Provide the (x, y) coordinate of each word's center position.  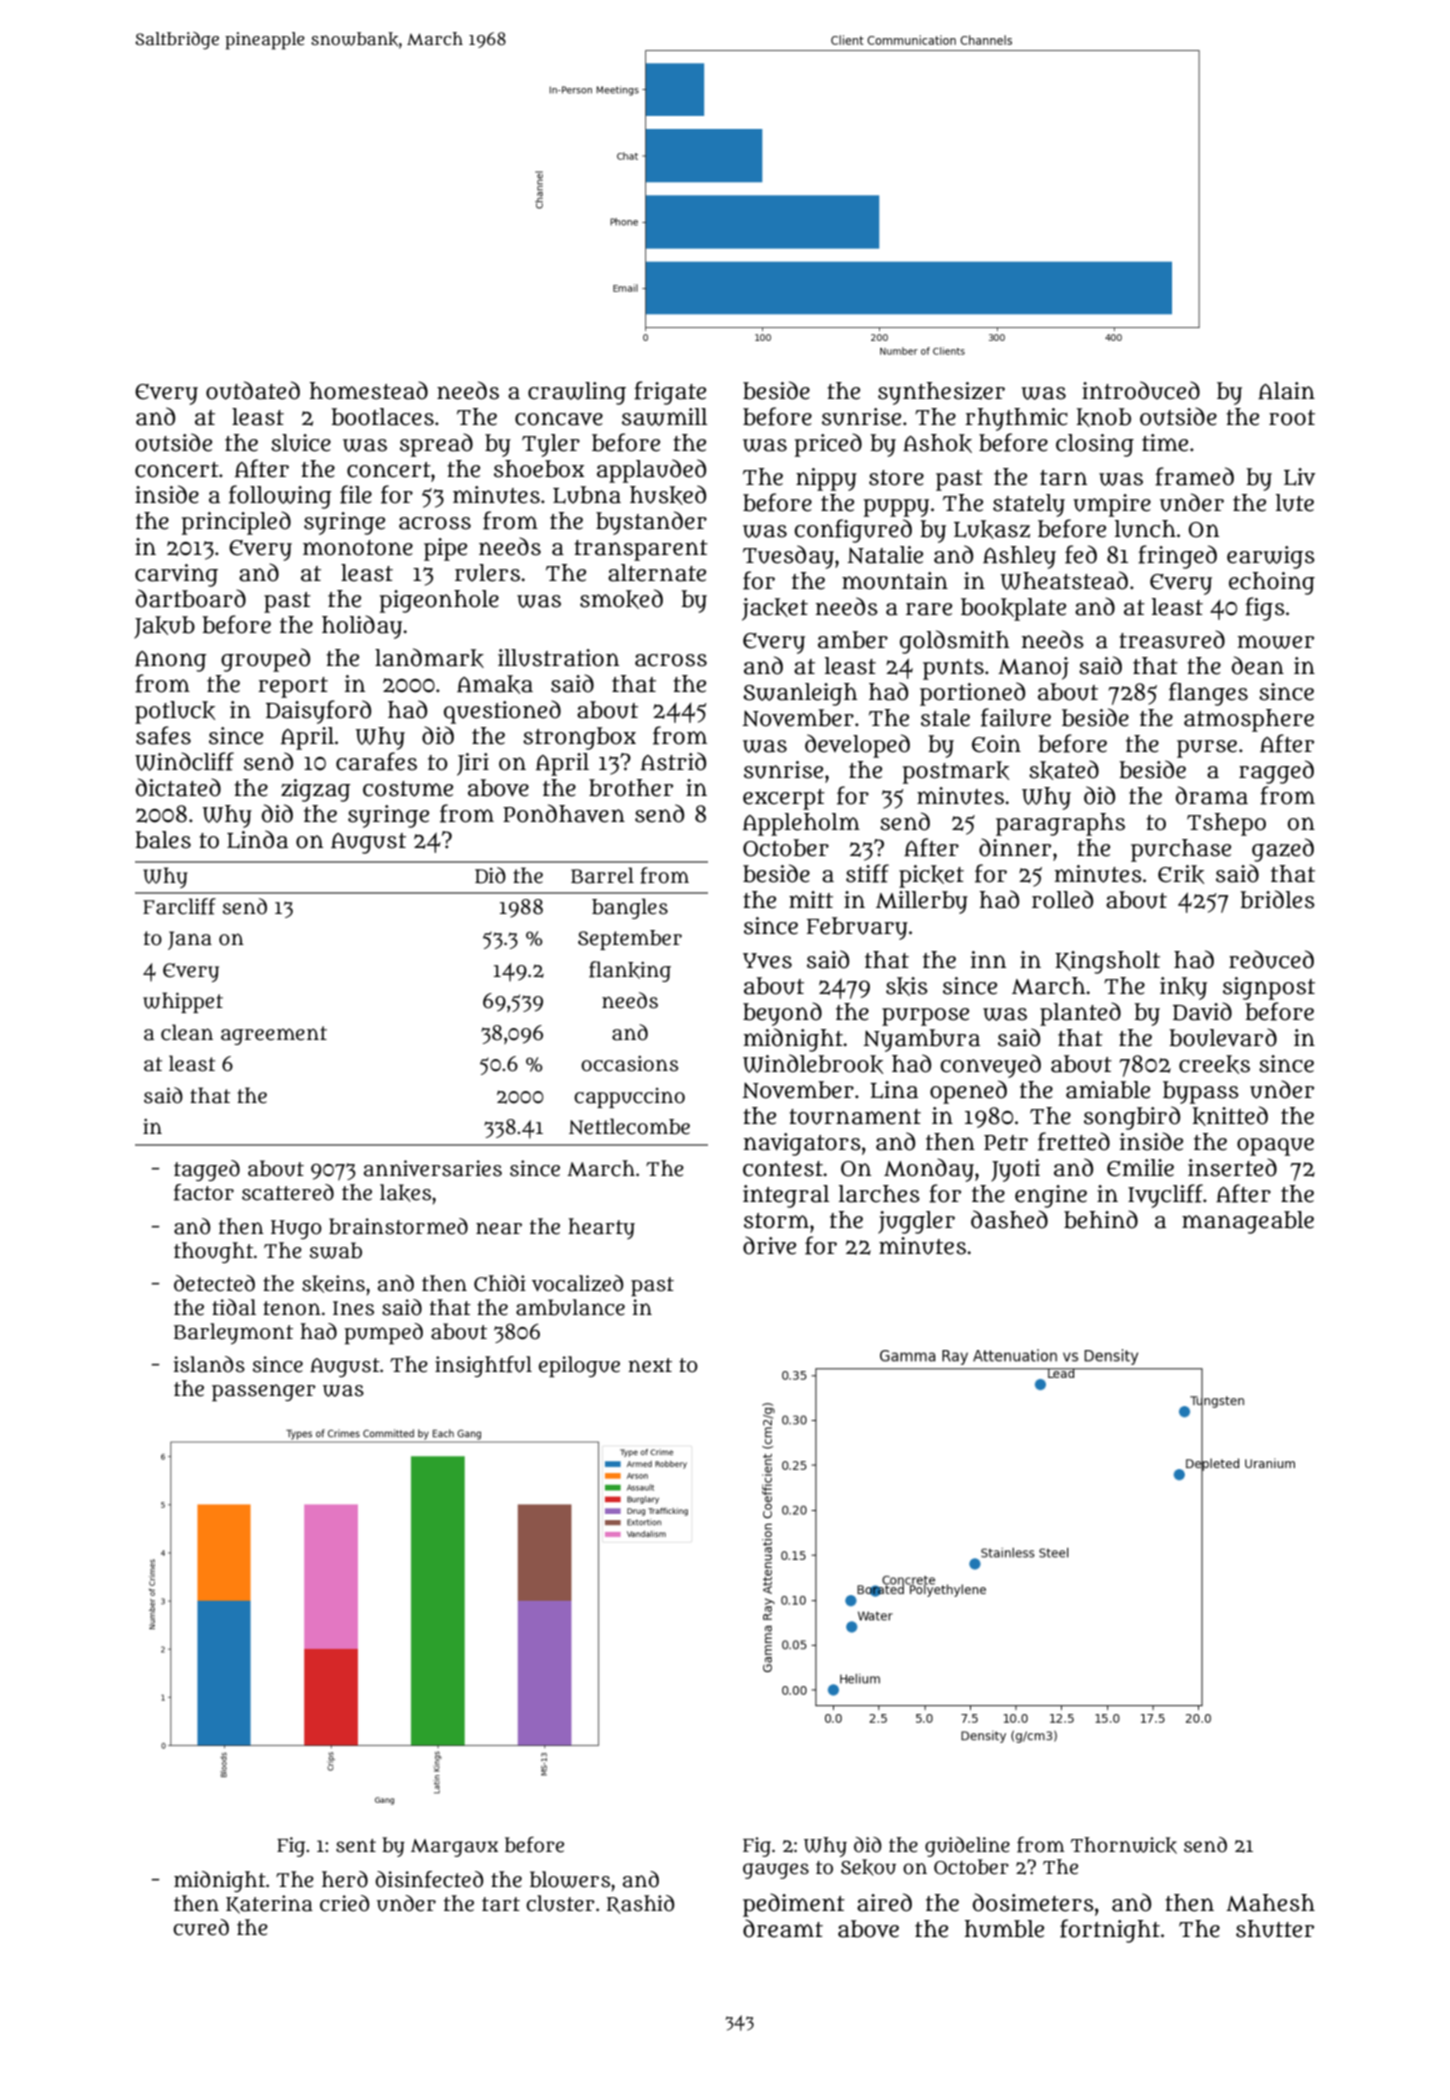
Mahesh (1270, 1903)
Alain (1286, 391)
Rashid (640, 1904)
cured (201, 1927)
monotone (358, 548)
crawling (577, 393)
